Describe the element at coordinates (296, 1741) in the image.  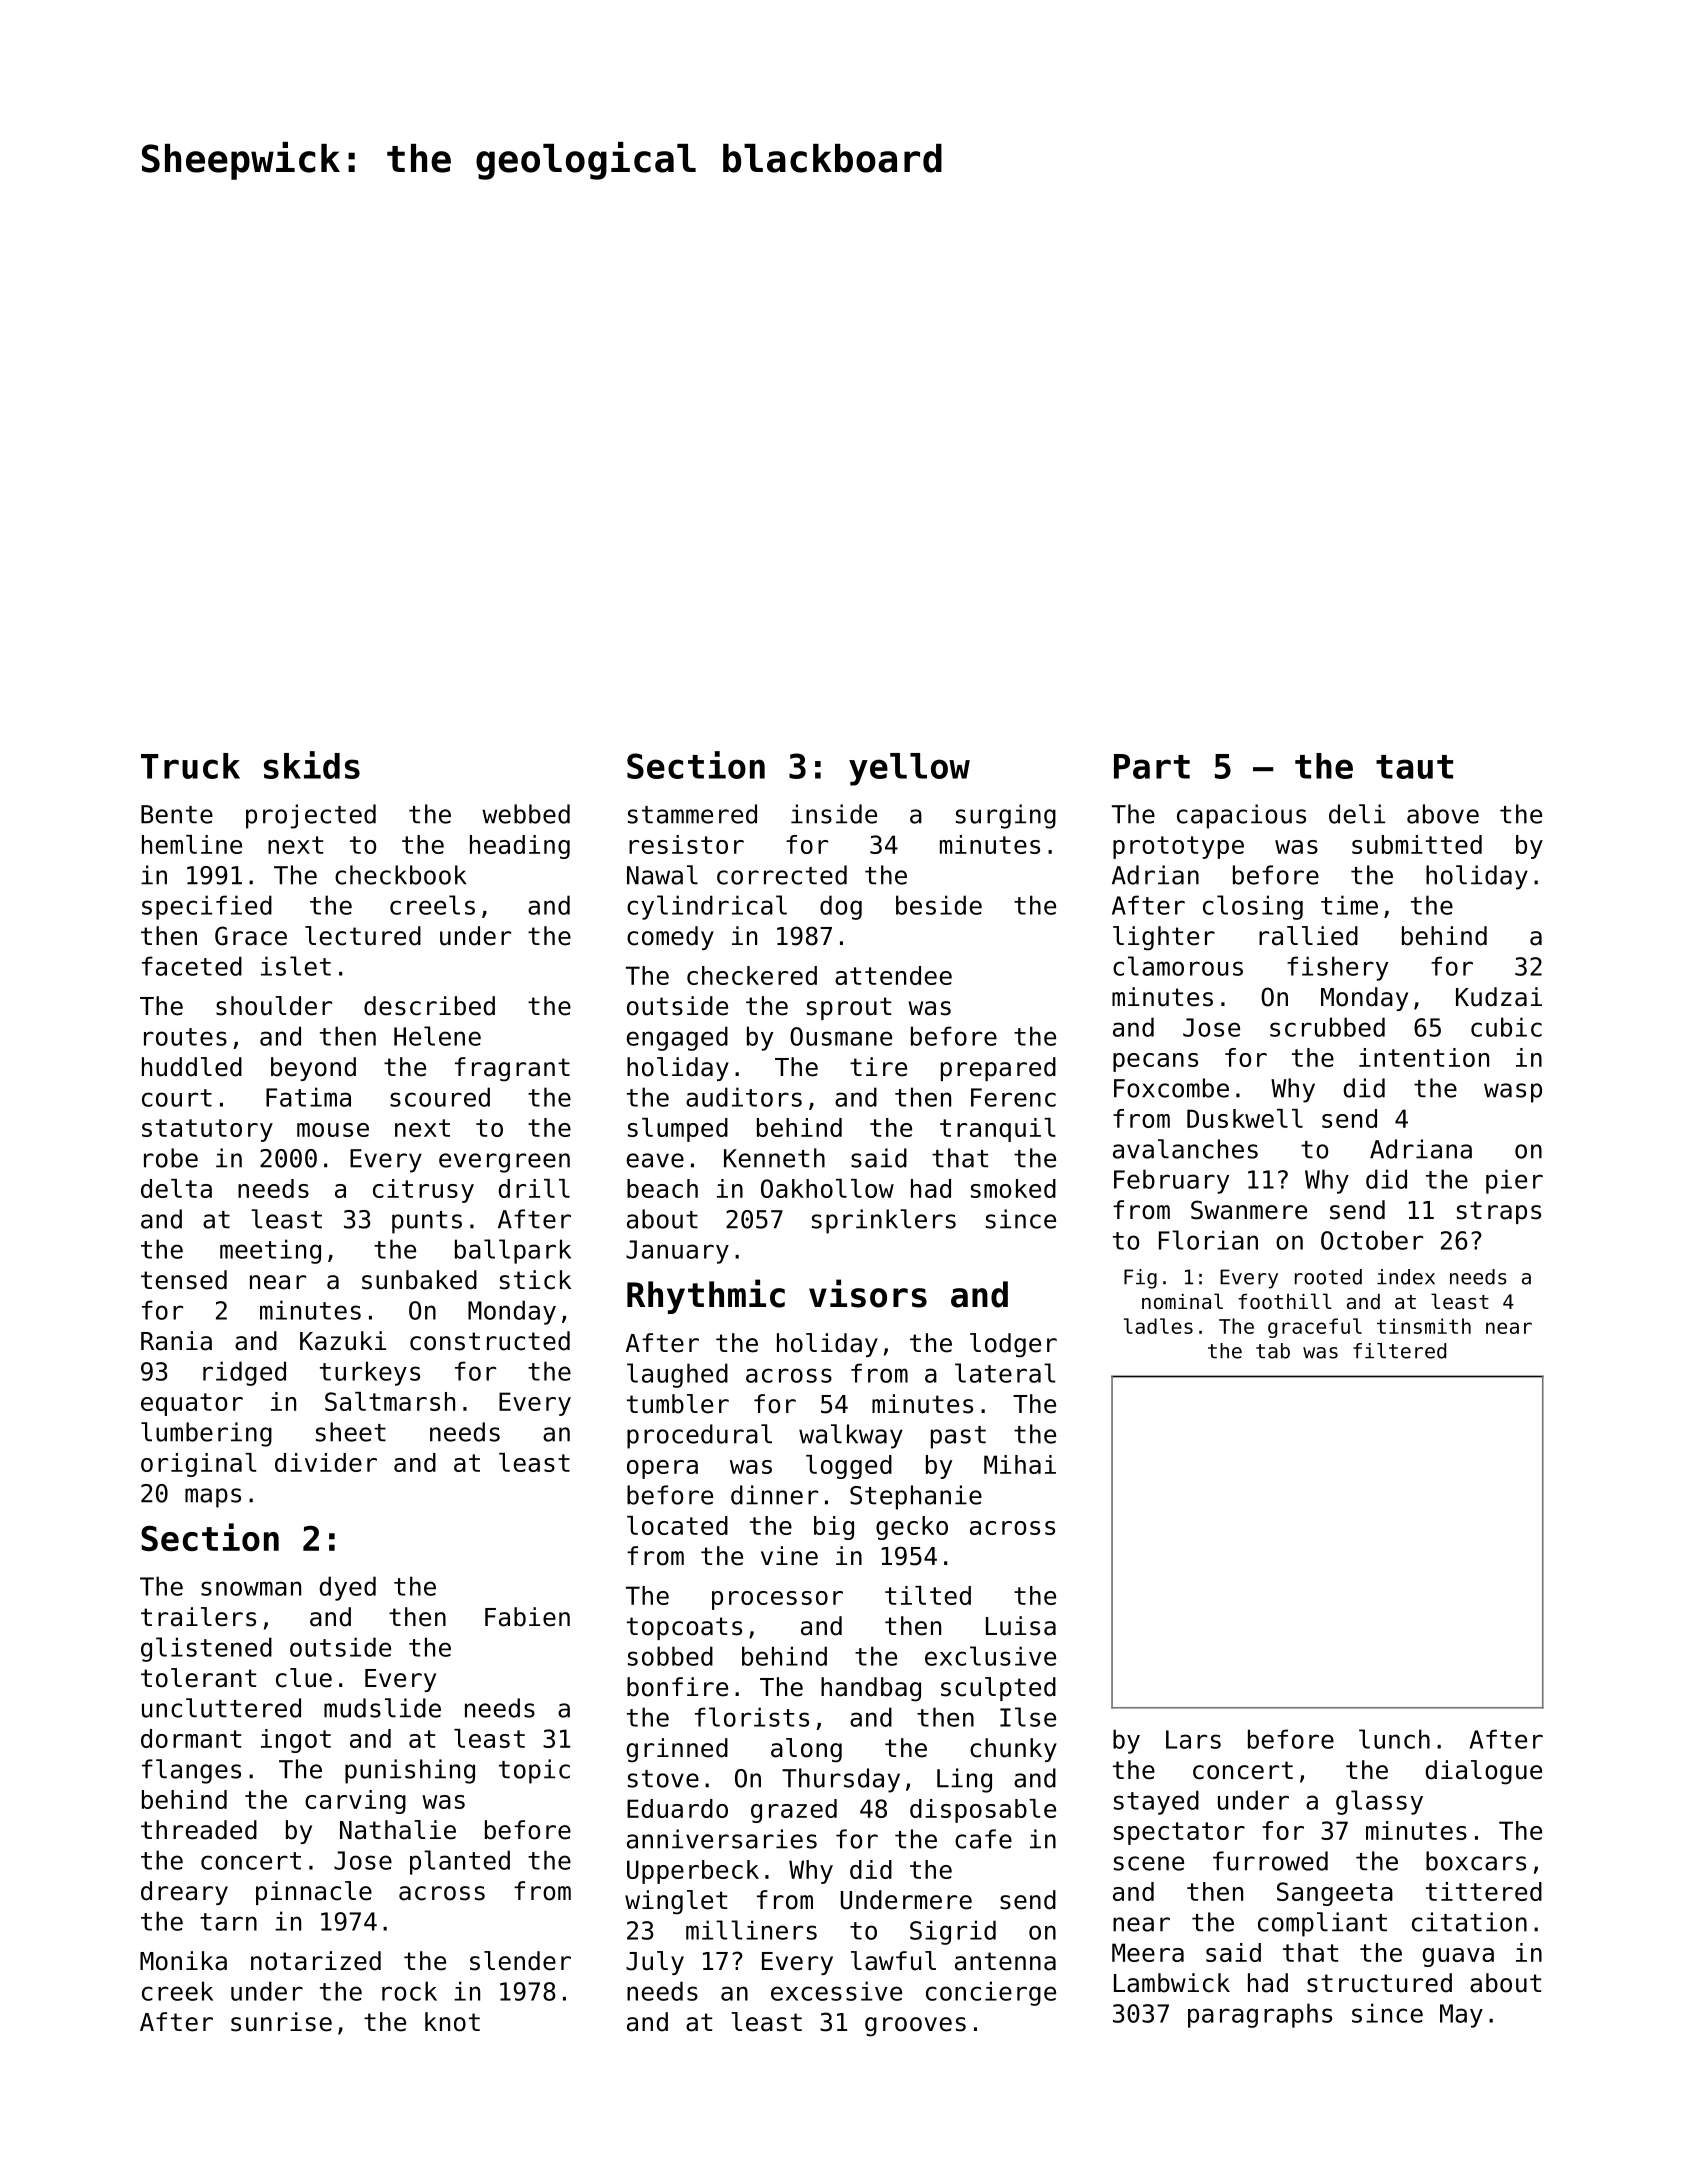
I see `ingot` at that location.
